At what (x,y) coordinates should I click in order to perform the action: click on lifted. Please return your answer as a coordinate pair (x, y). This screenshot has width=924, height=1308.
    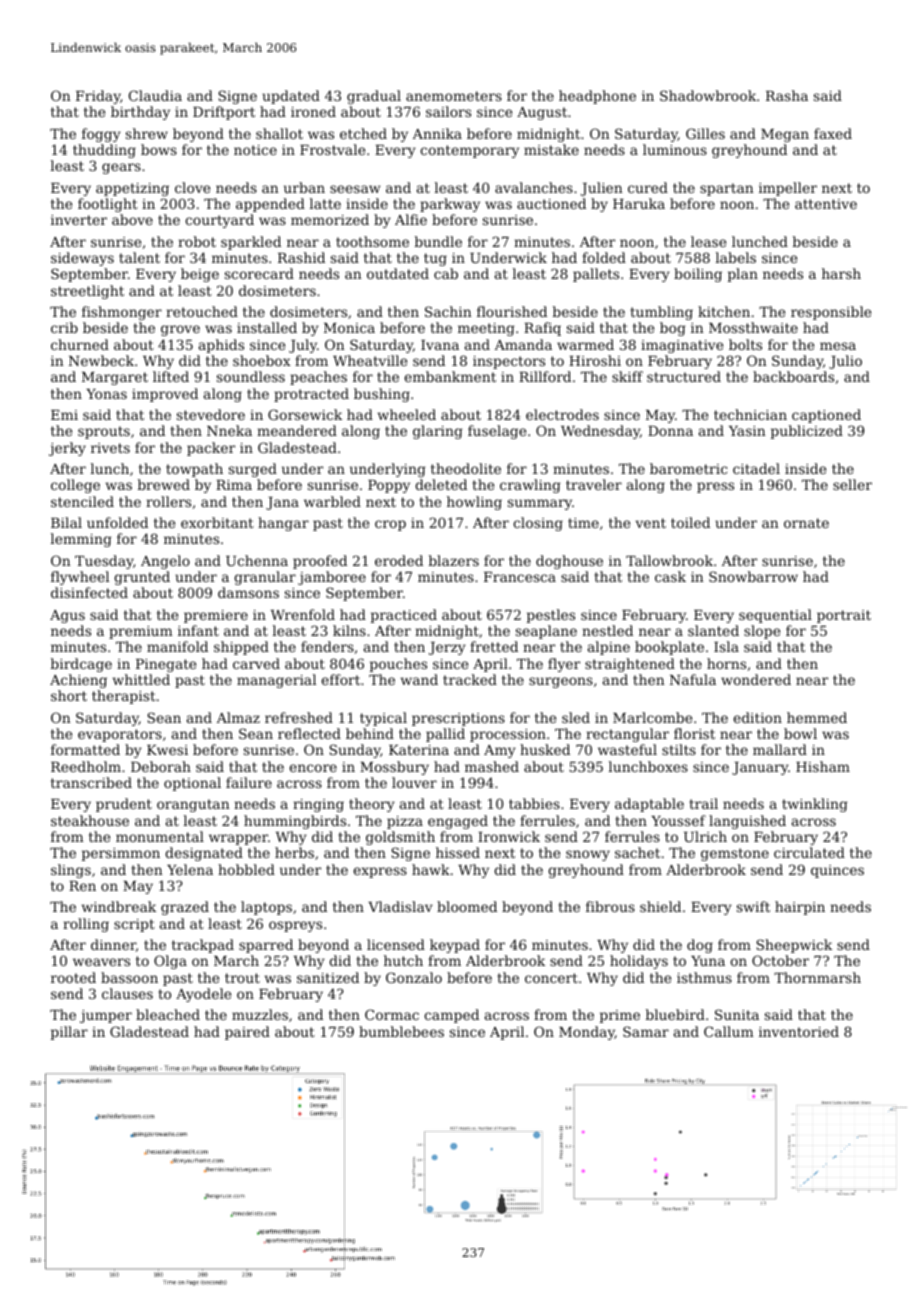
    Looking at the image, I should click on (171, 376).
